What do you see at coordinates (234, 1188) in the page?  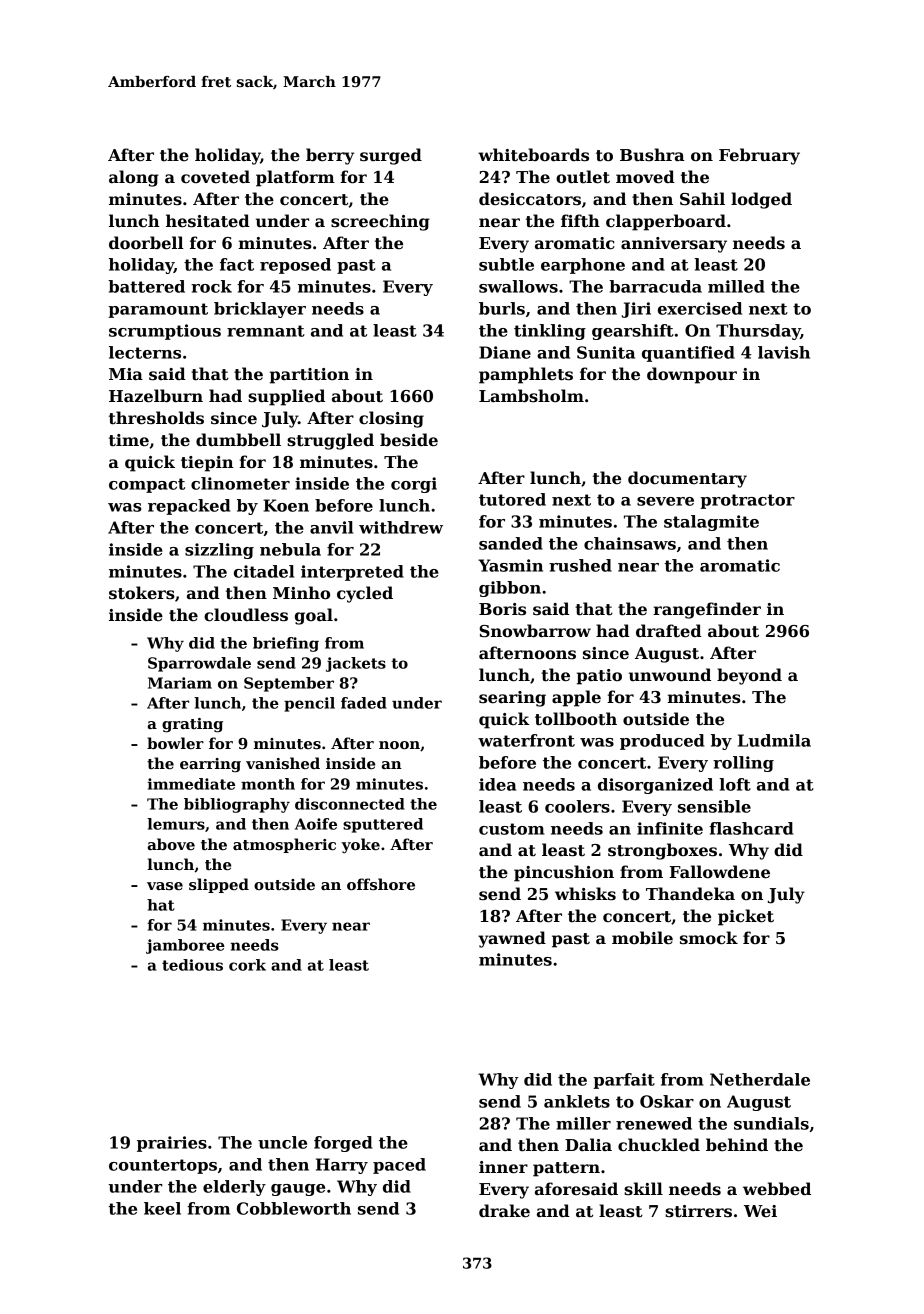 I see `elderly` at bounding box center [234, 1188].
